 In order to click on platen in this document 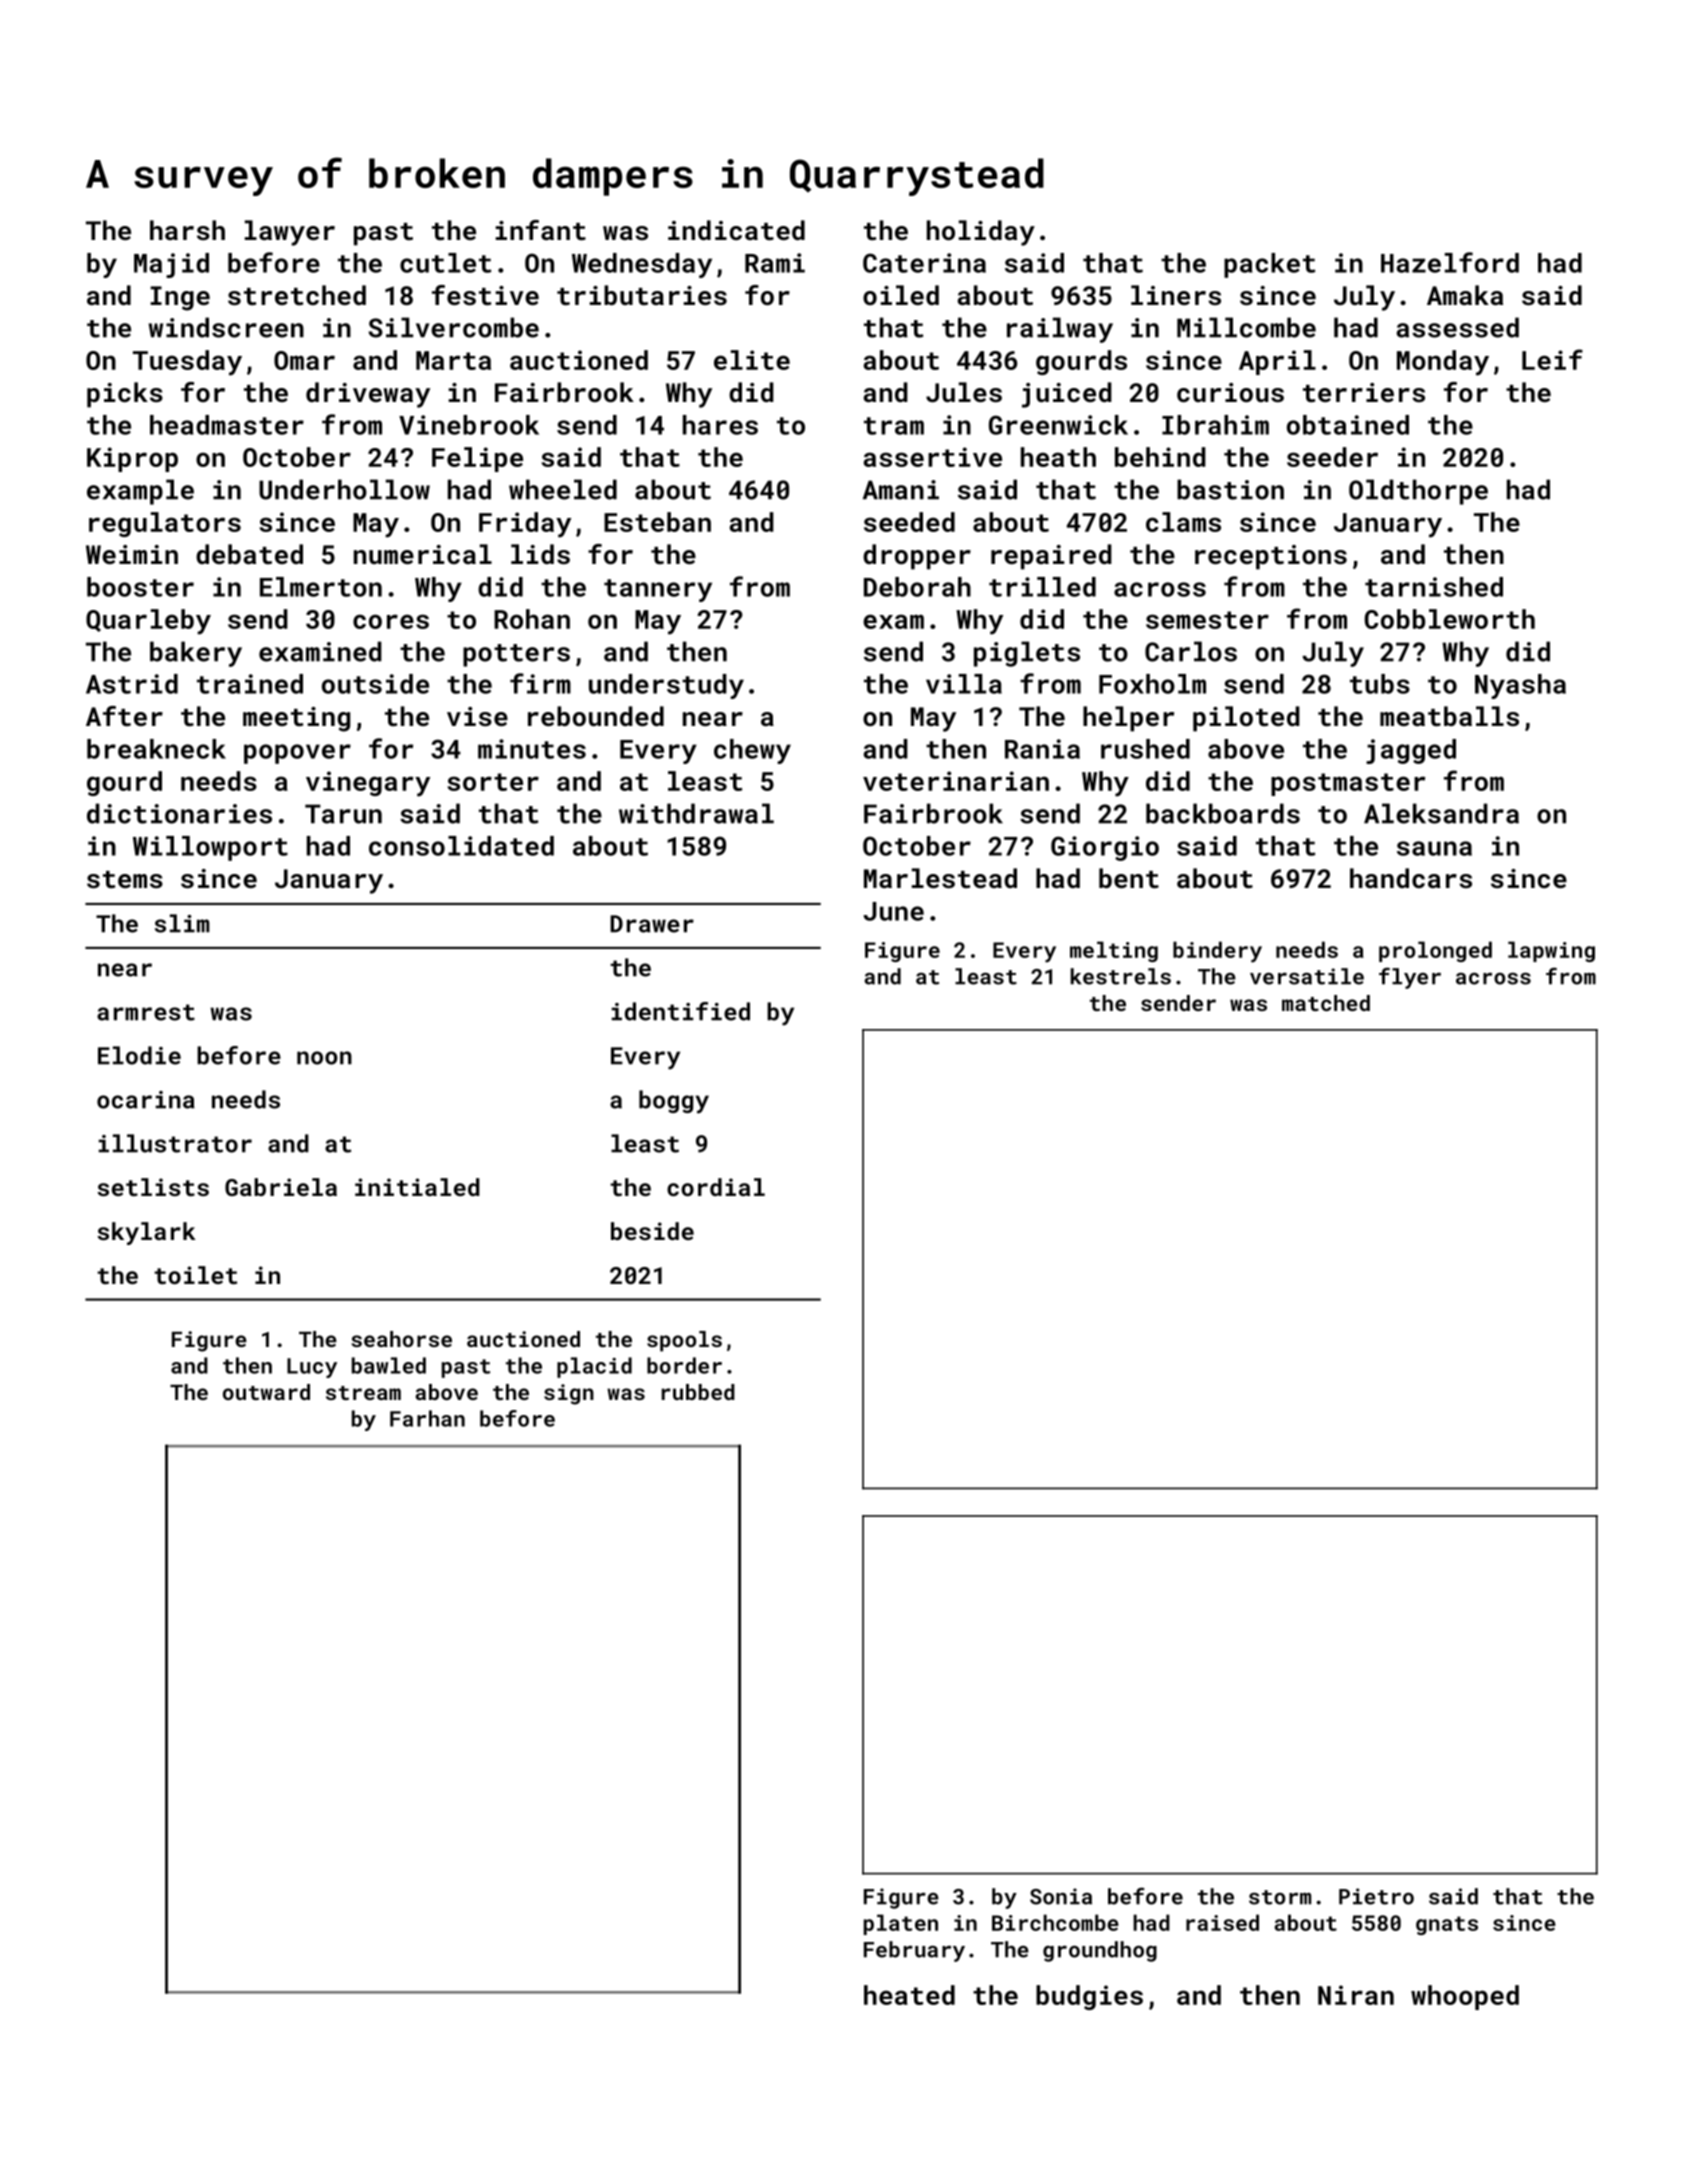, I will do `click(901, 1924)`.
